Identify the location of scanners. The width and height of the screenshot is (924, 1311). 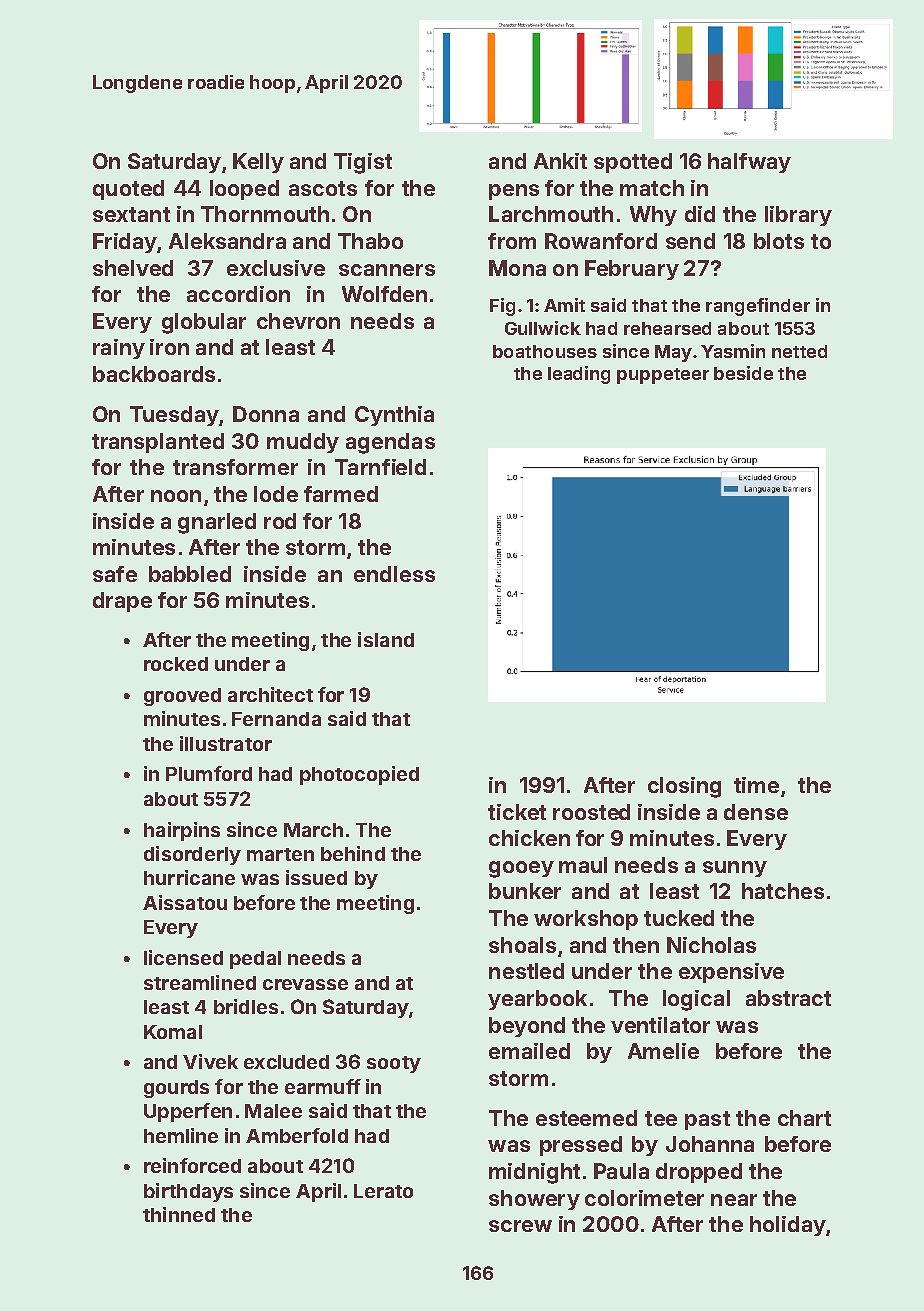
(387, 270).
